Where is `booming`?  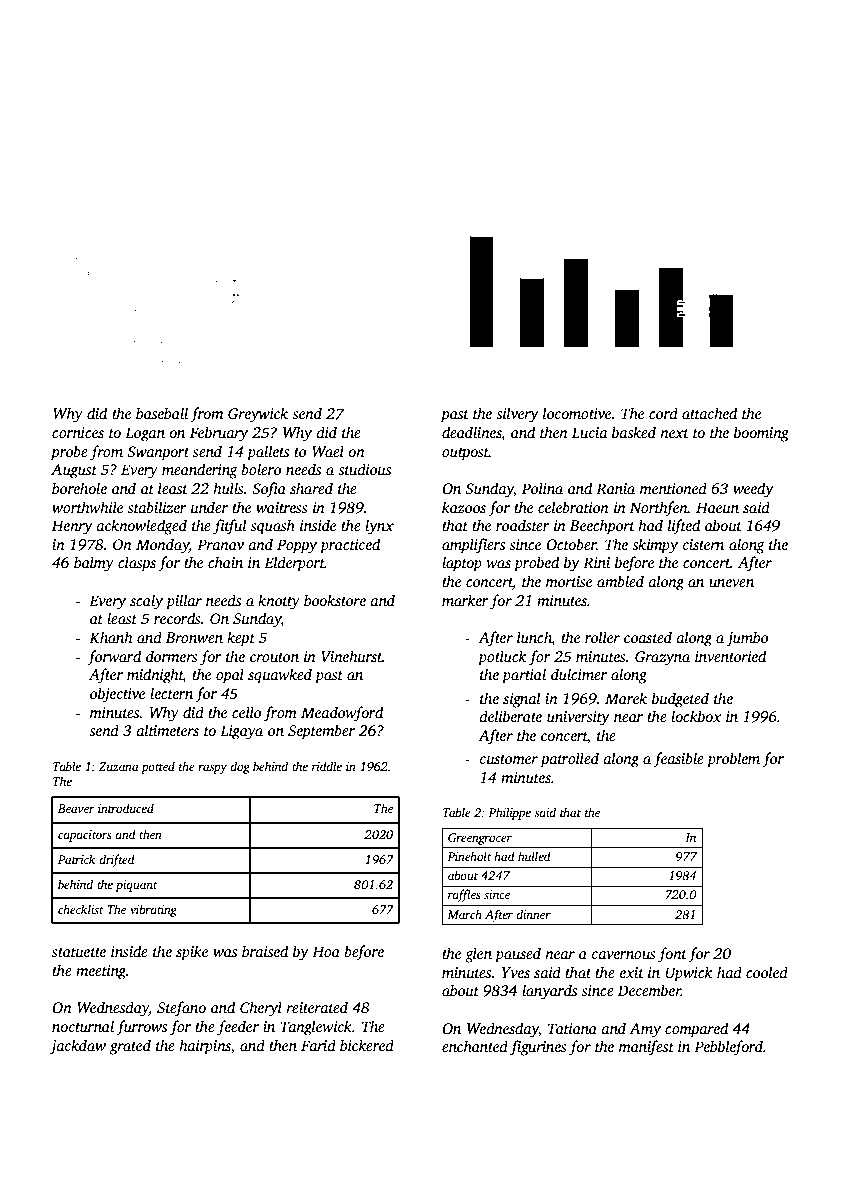 booming is located at coordinates (761, 434).
